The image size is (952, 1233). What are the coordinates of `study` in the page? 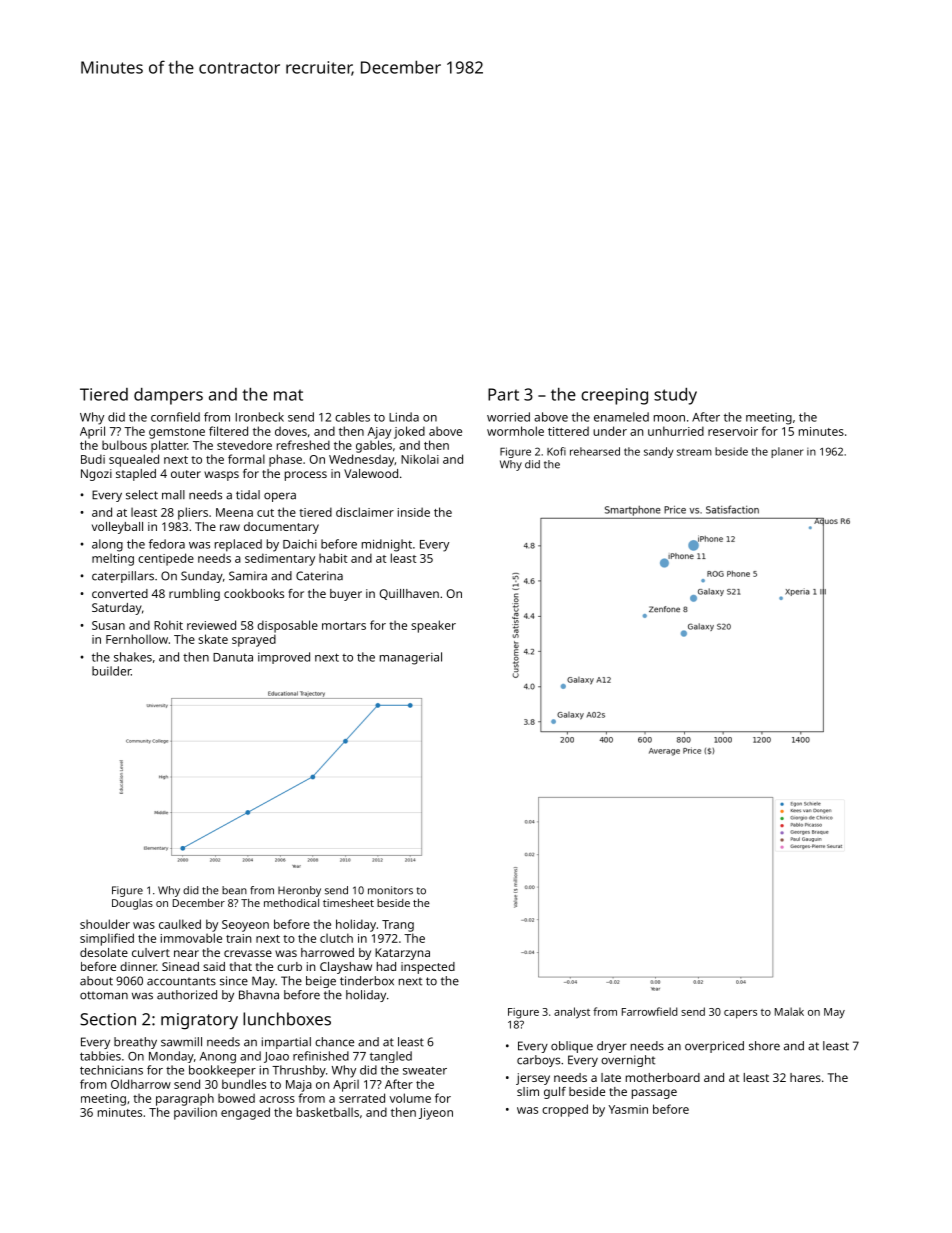 It's located at (675, 396).
